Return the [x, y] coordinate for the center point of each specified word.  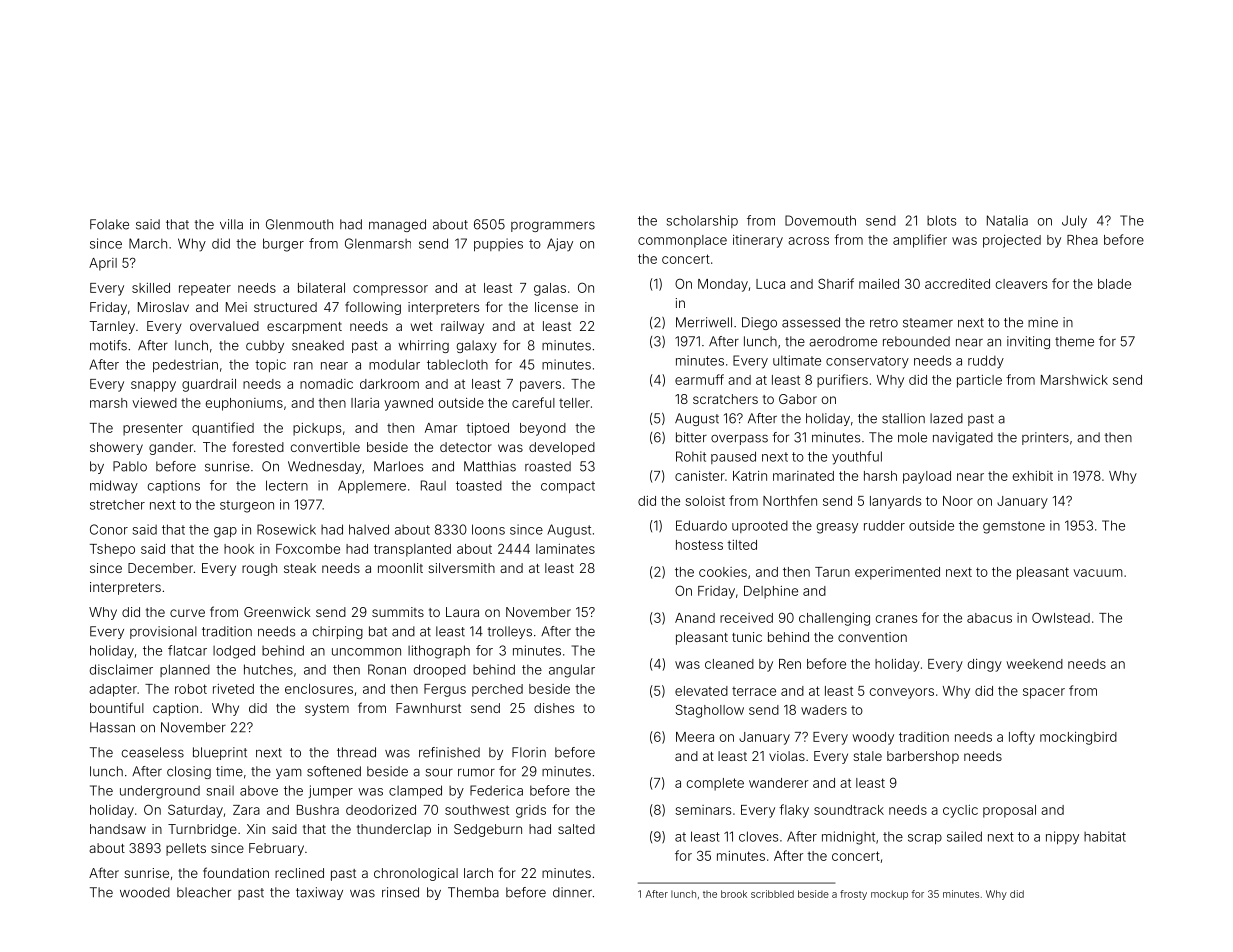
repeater [205, 289]
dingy [985, 665]
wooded [145, 892]
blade [1114, 284]
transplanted [412, 550]
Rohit [691, 456]
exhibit [1033, 476]
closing [189, 772]
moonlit [400, 568]
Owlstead [1061, 617]
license [556, 307]
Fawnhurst [428, 708]
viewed [154, 403]
